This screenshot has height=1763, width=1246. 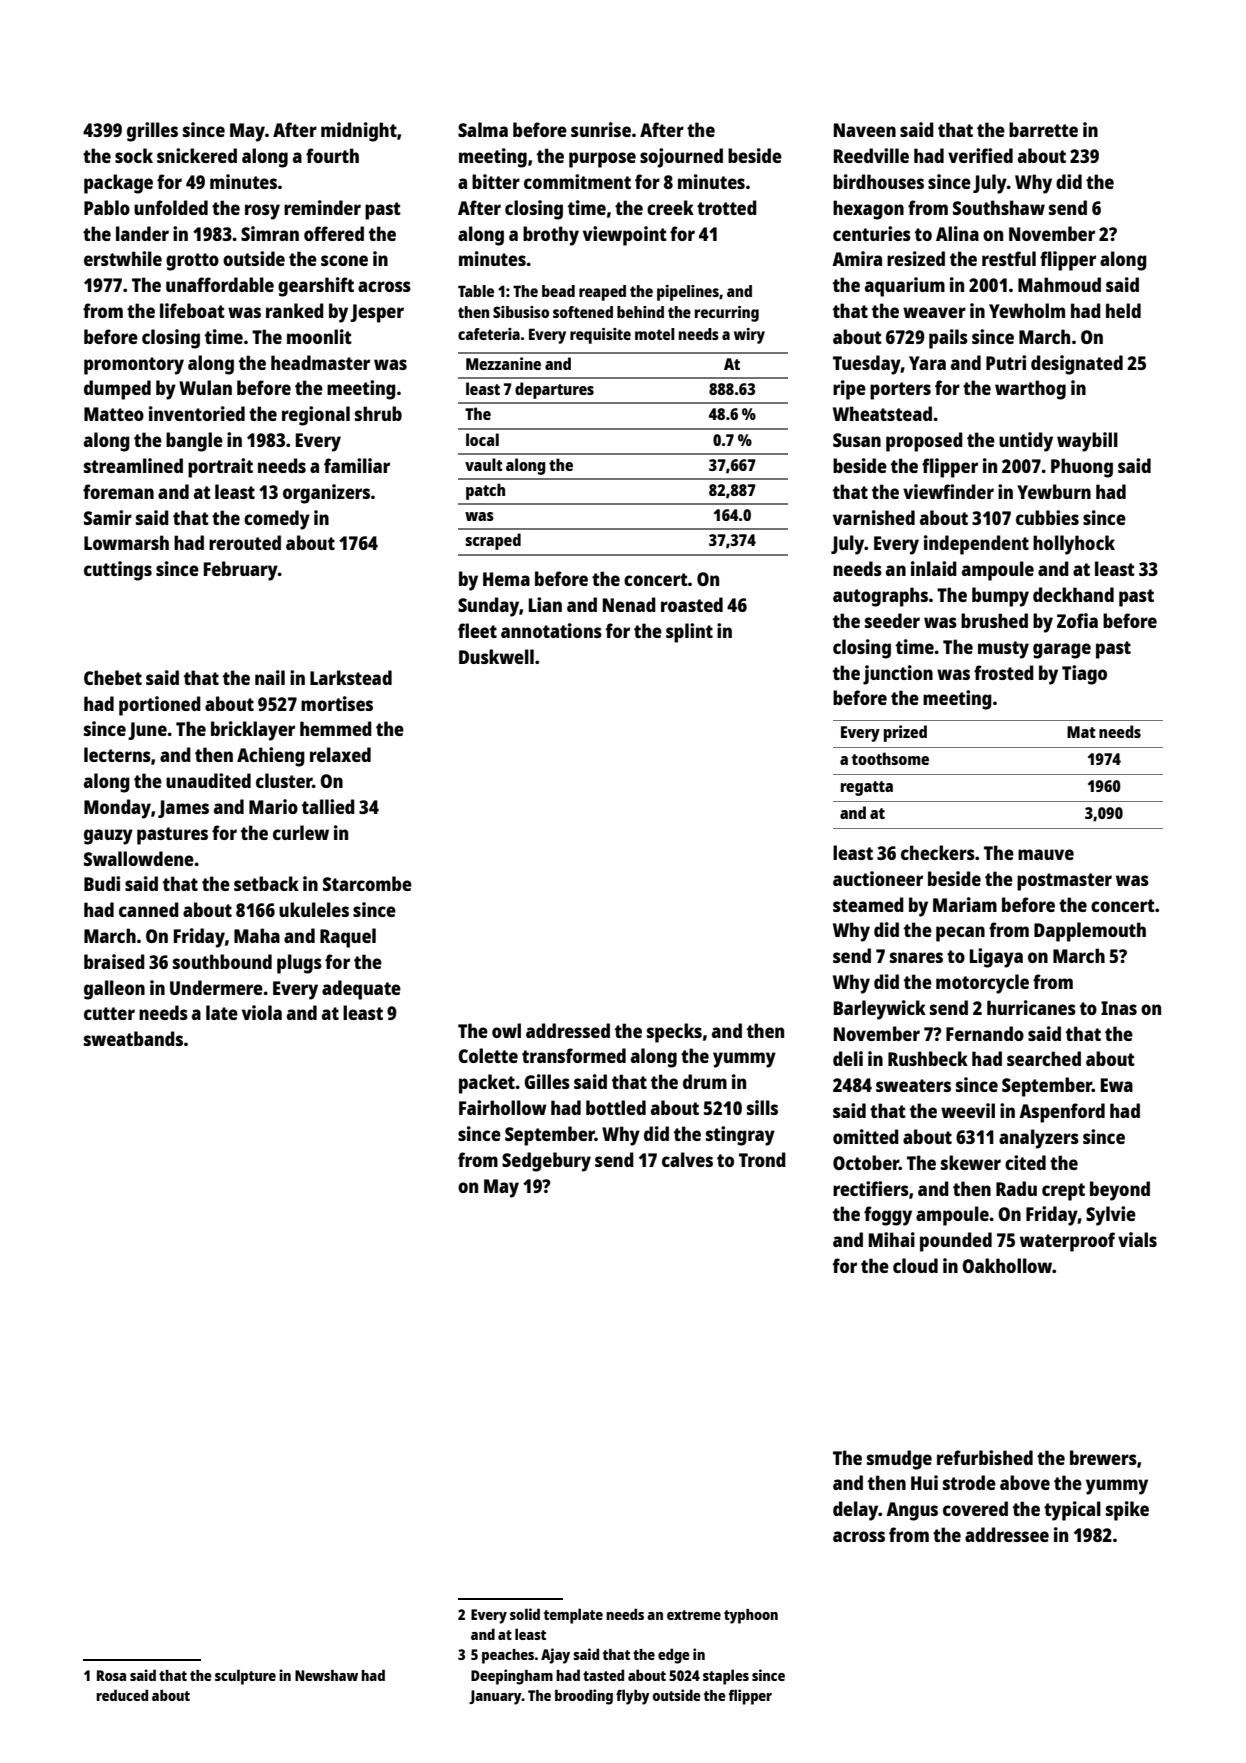 I want to click on Rosa, so click(x=111, y=1675).
